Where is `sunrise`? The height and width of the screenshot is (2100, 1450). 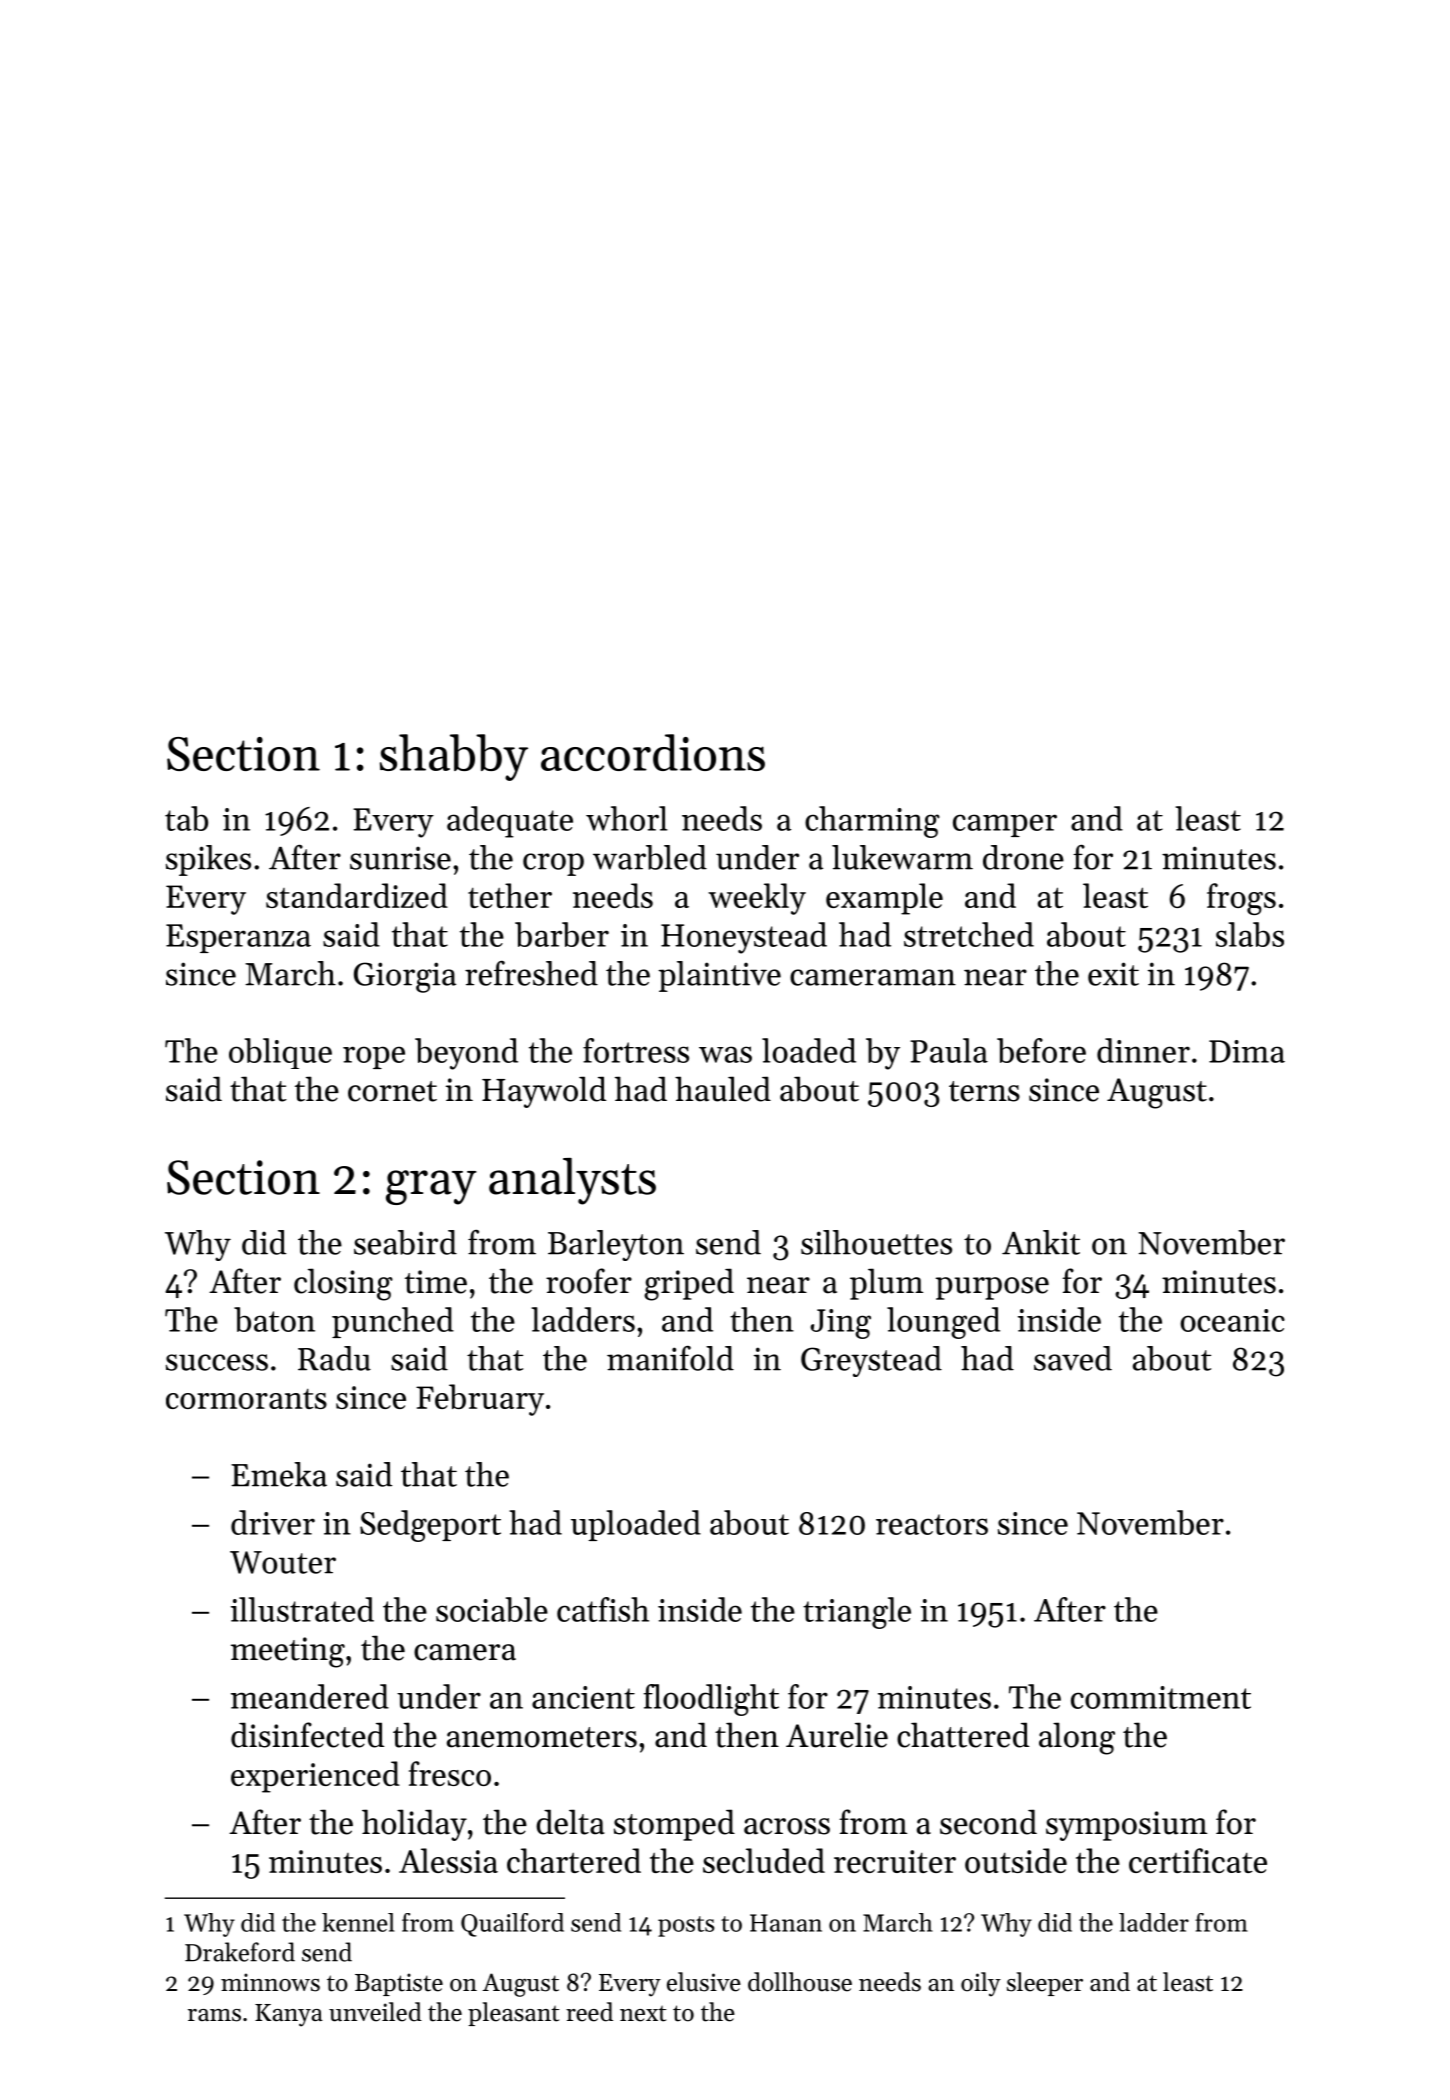 sunrise is located at coordinates (400, 858).
